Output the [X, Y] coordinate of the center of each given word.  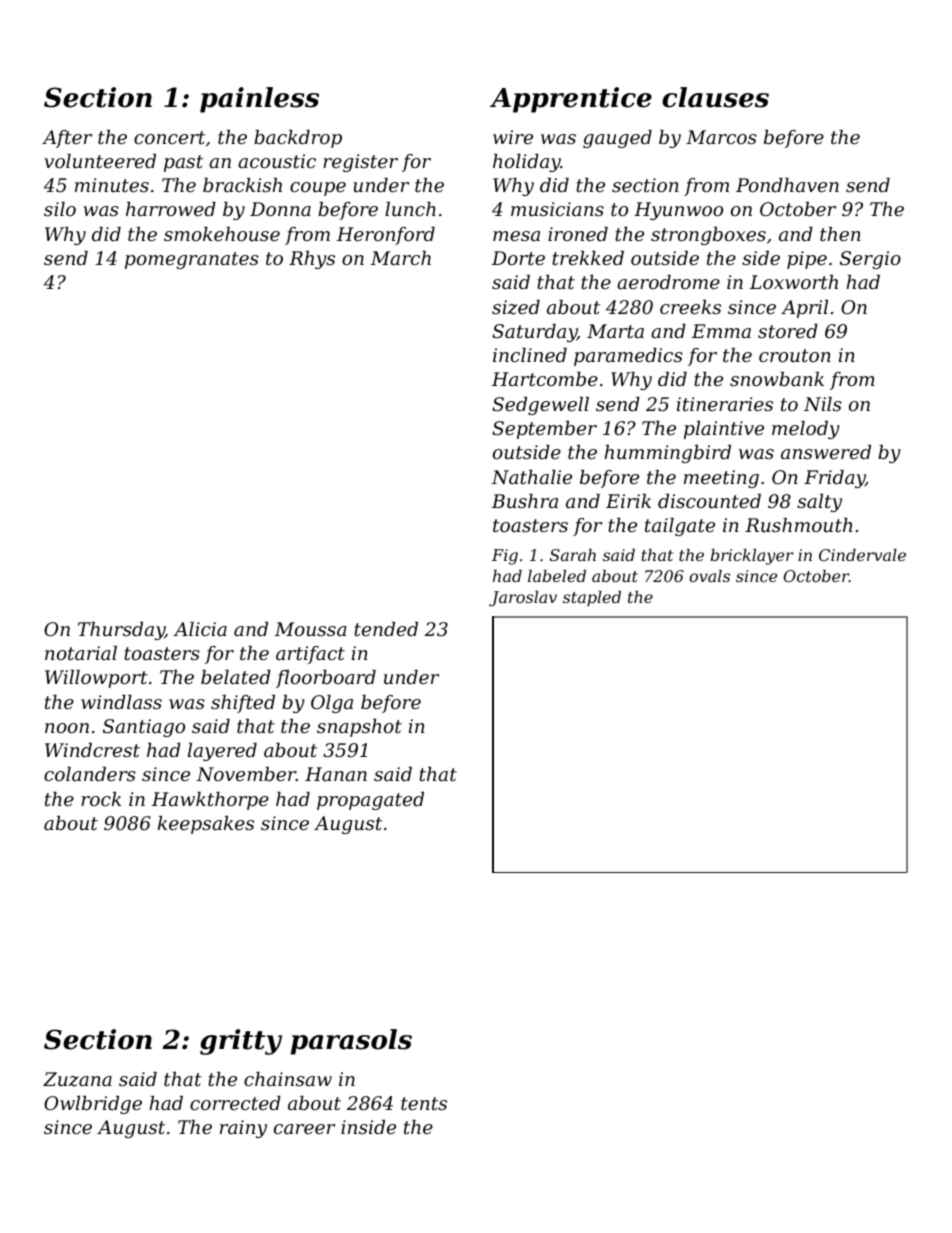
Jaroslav [523, 599]
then [840, 234]
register [360, 163]
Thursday [121, 631]
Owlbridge [93, 1105]
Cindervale [862, 555]
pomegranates [192, 260]
